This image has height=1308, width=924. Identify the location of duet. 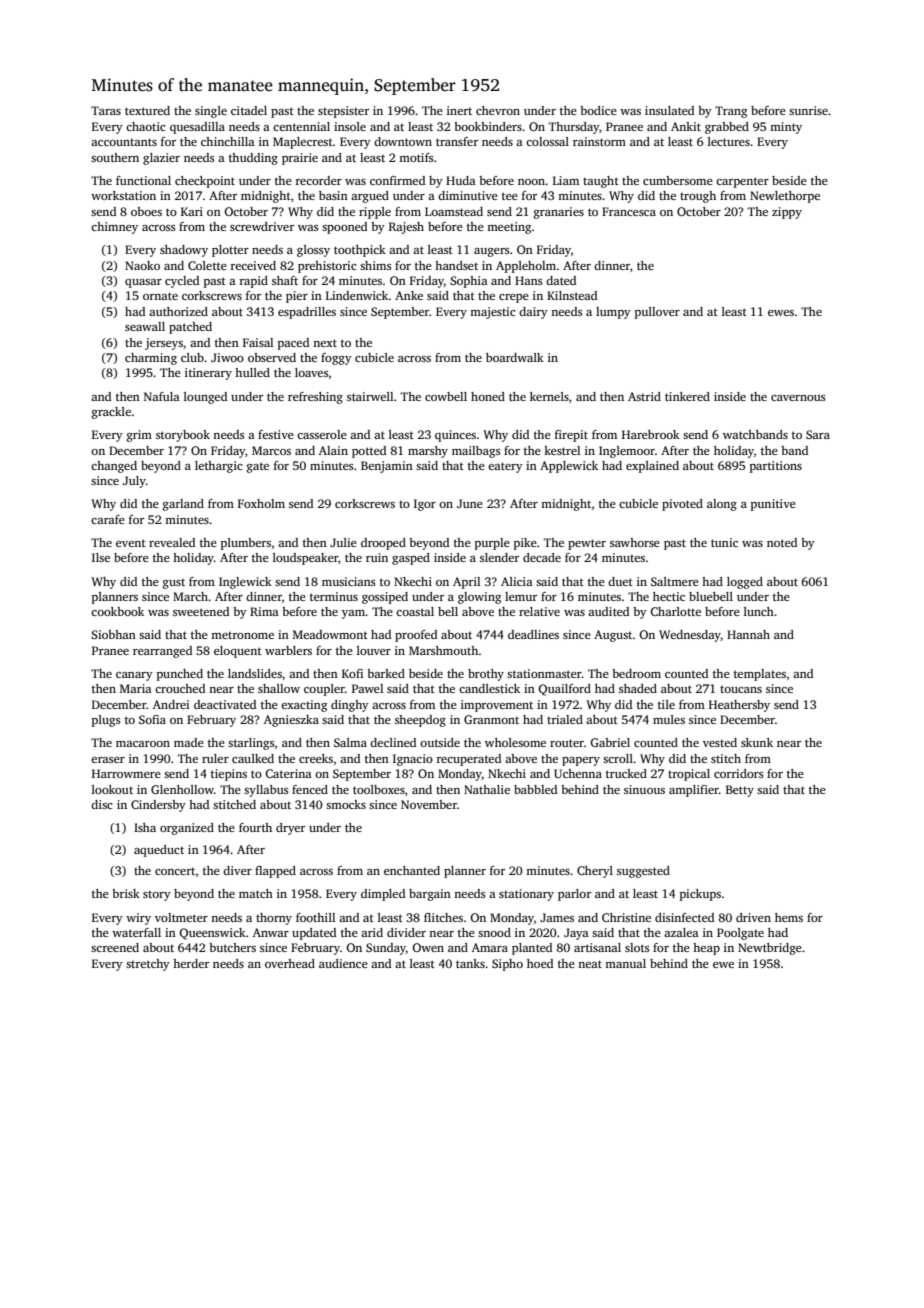
(620, 581).
